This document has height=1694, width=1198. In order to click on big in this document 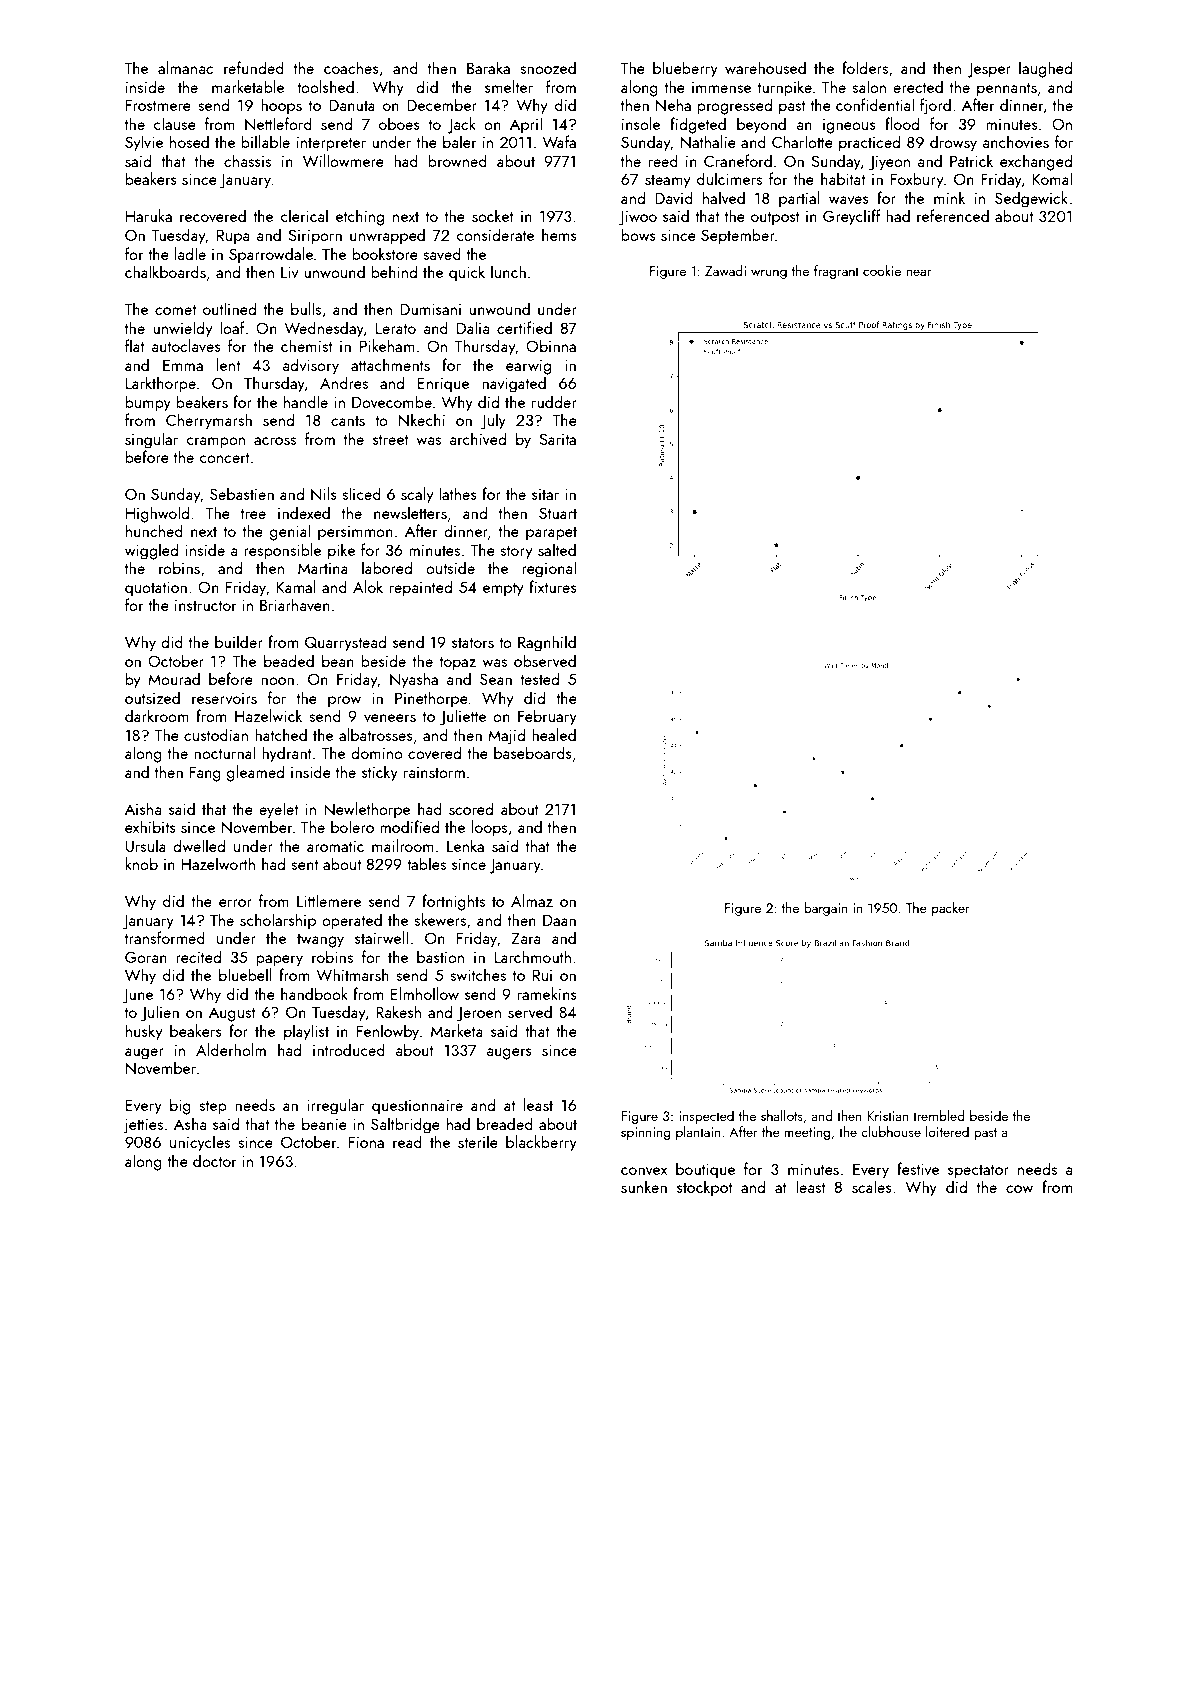, I will do `click(180, 1106)`.
